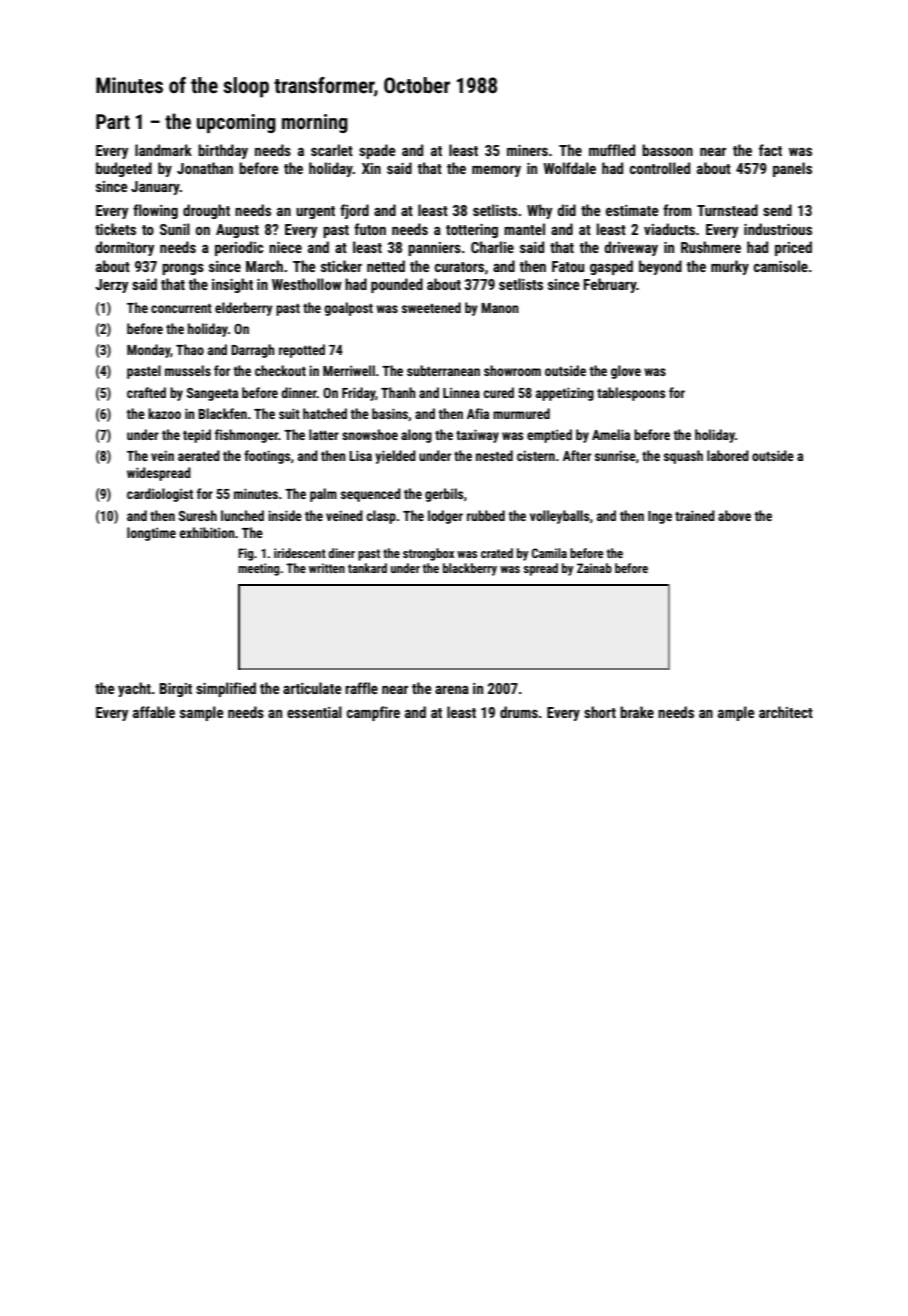  Describe the element at coordinates (315, 123) in the screenshot. I see `morning` at that location.
